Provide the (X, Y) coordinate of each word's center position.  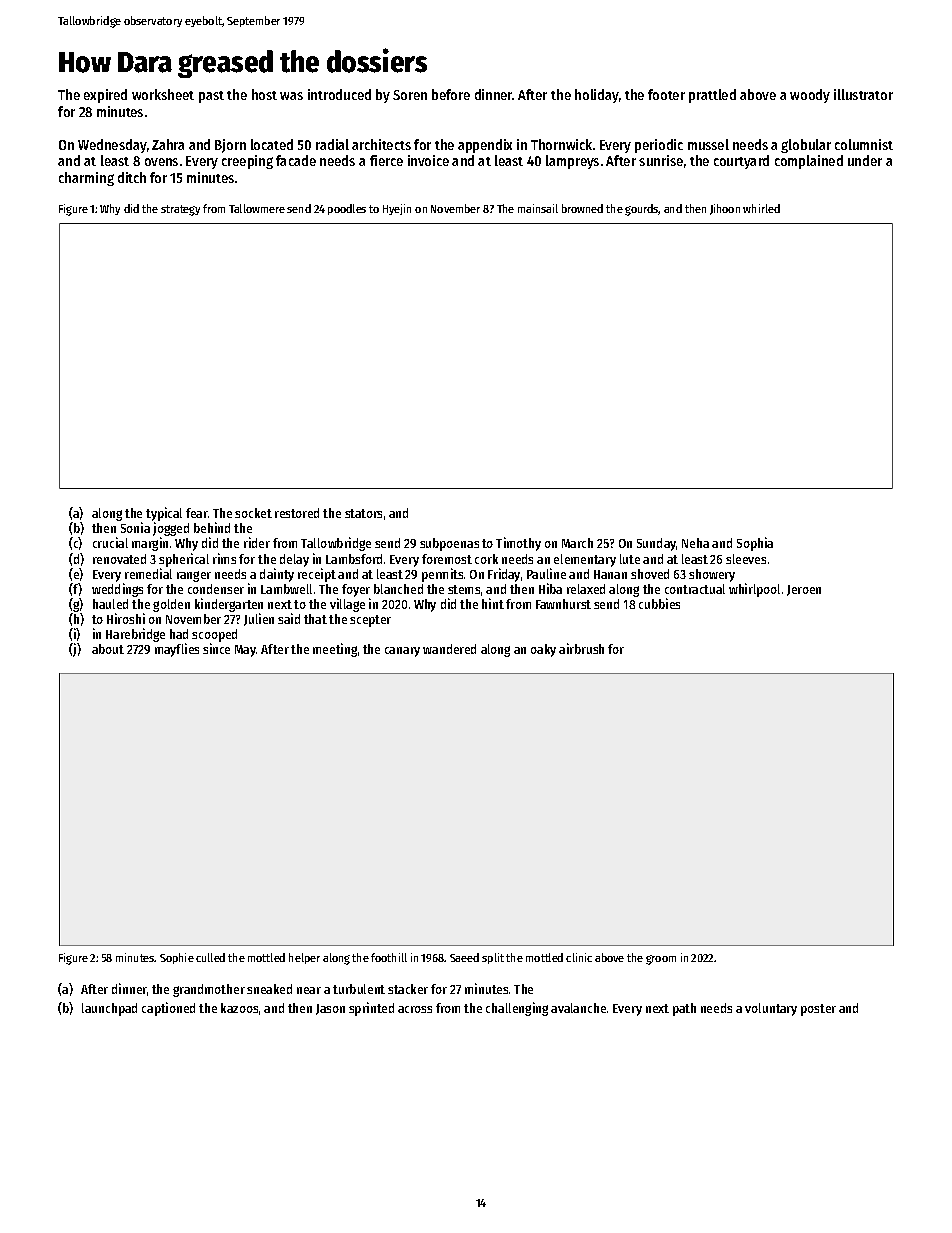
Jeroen (804, 590)
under (865, 160)
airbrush (581, 648)
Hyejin (397, 209)
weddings (117, 590)
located (272, 144)
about (108, 649)
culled (210, 957)
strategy (180, 210)
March (577, 543)
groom (661, 960)
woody (810, 96)
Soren (410, 95)
